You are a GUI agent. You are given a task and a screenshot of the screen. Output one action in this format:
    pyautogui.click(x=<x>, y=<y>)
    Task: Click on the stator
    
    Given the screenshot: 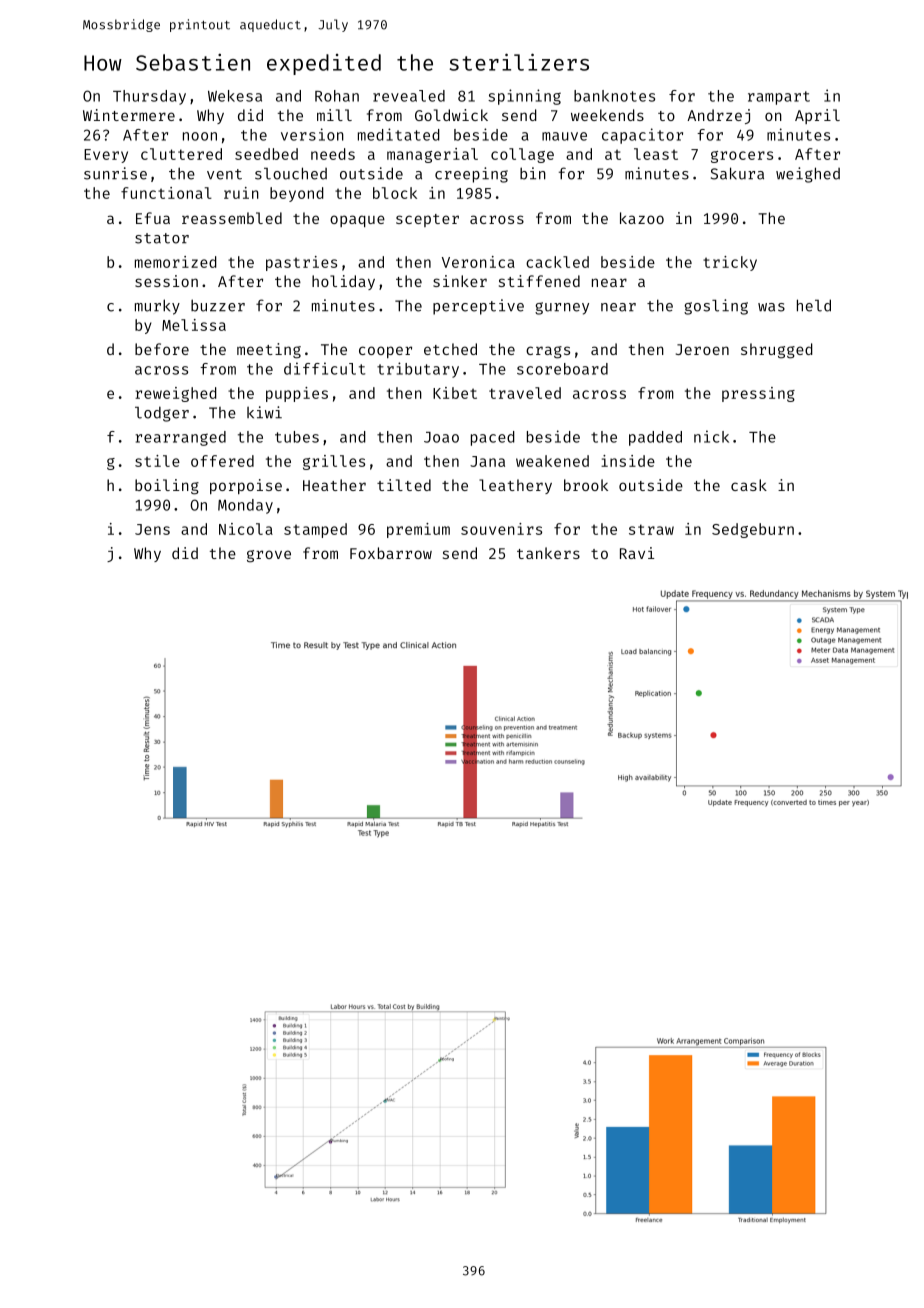 What is the action you would take?
    pyautogui.click(x=162, y=238)
